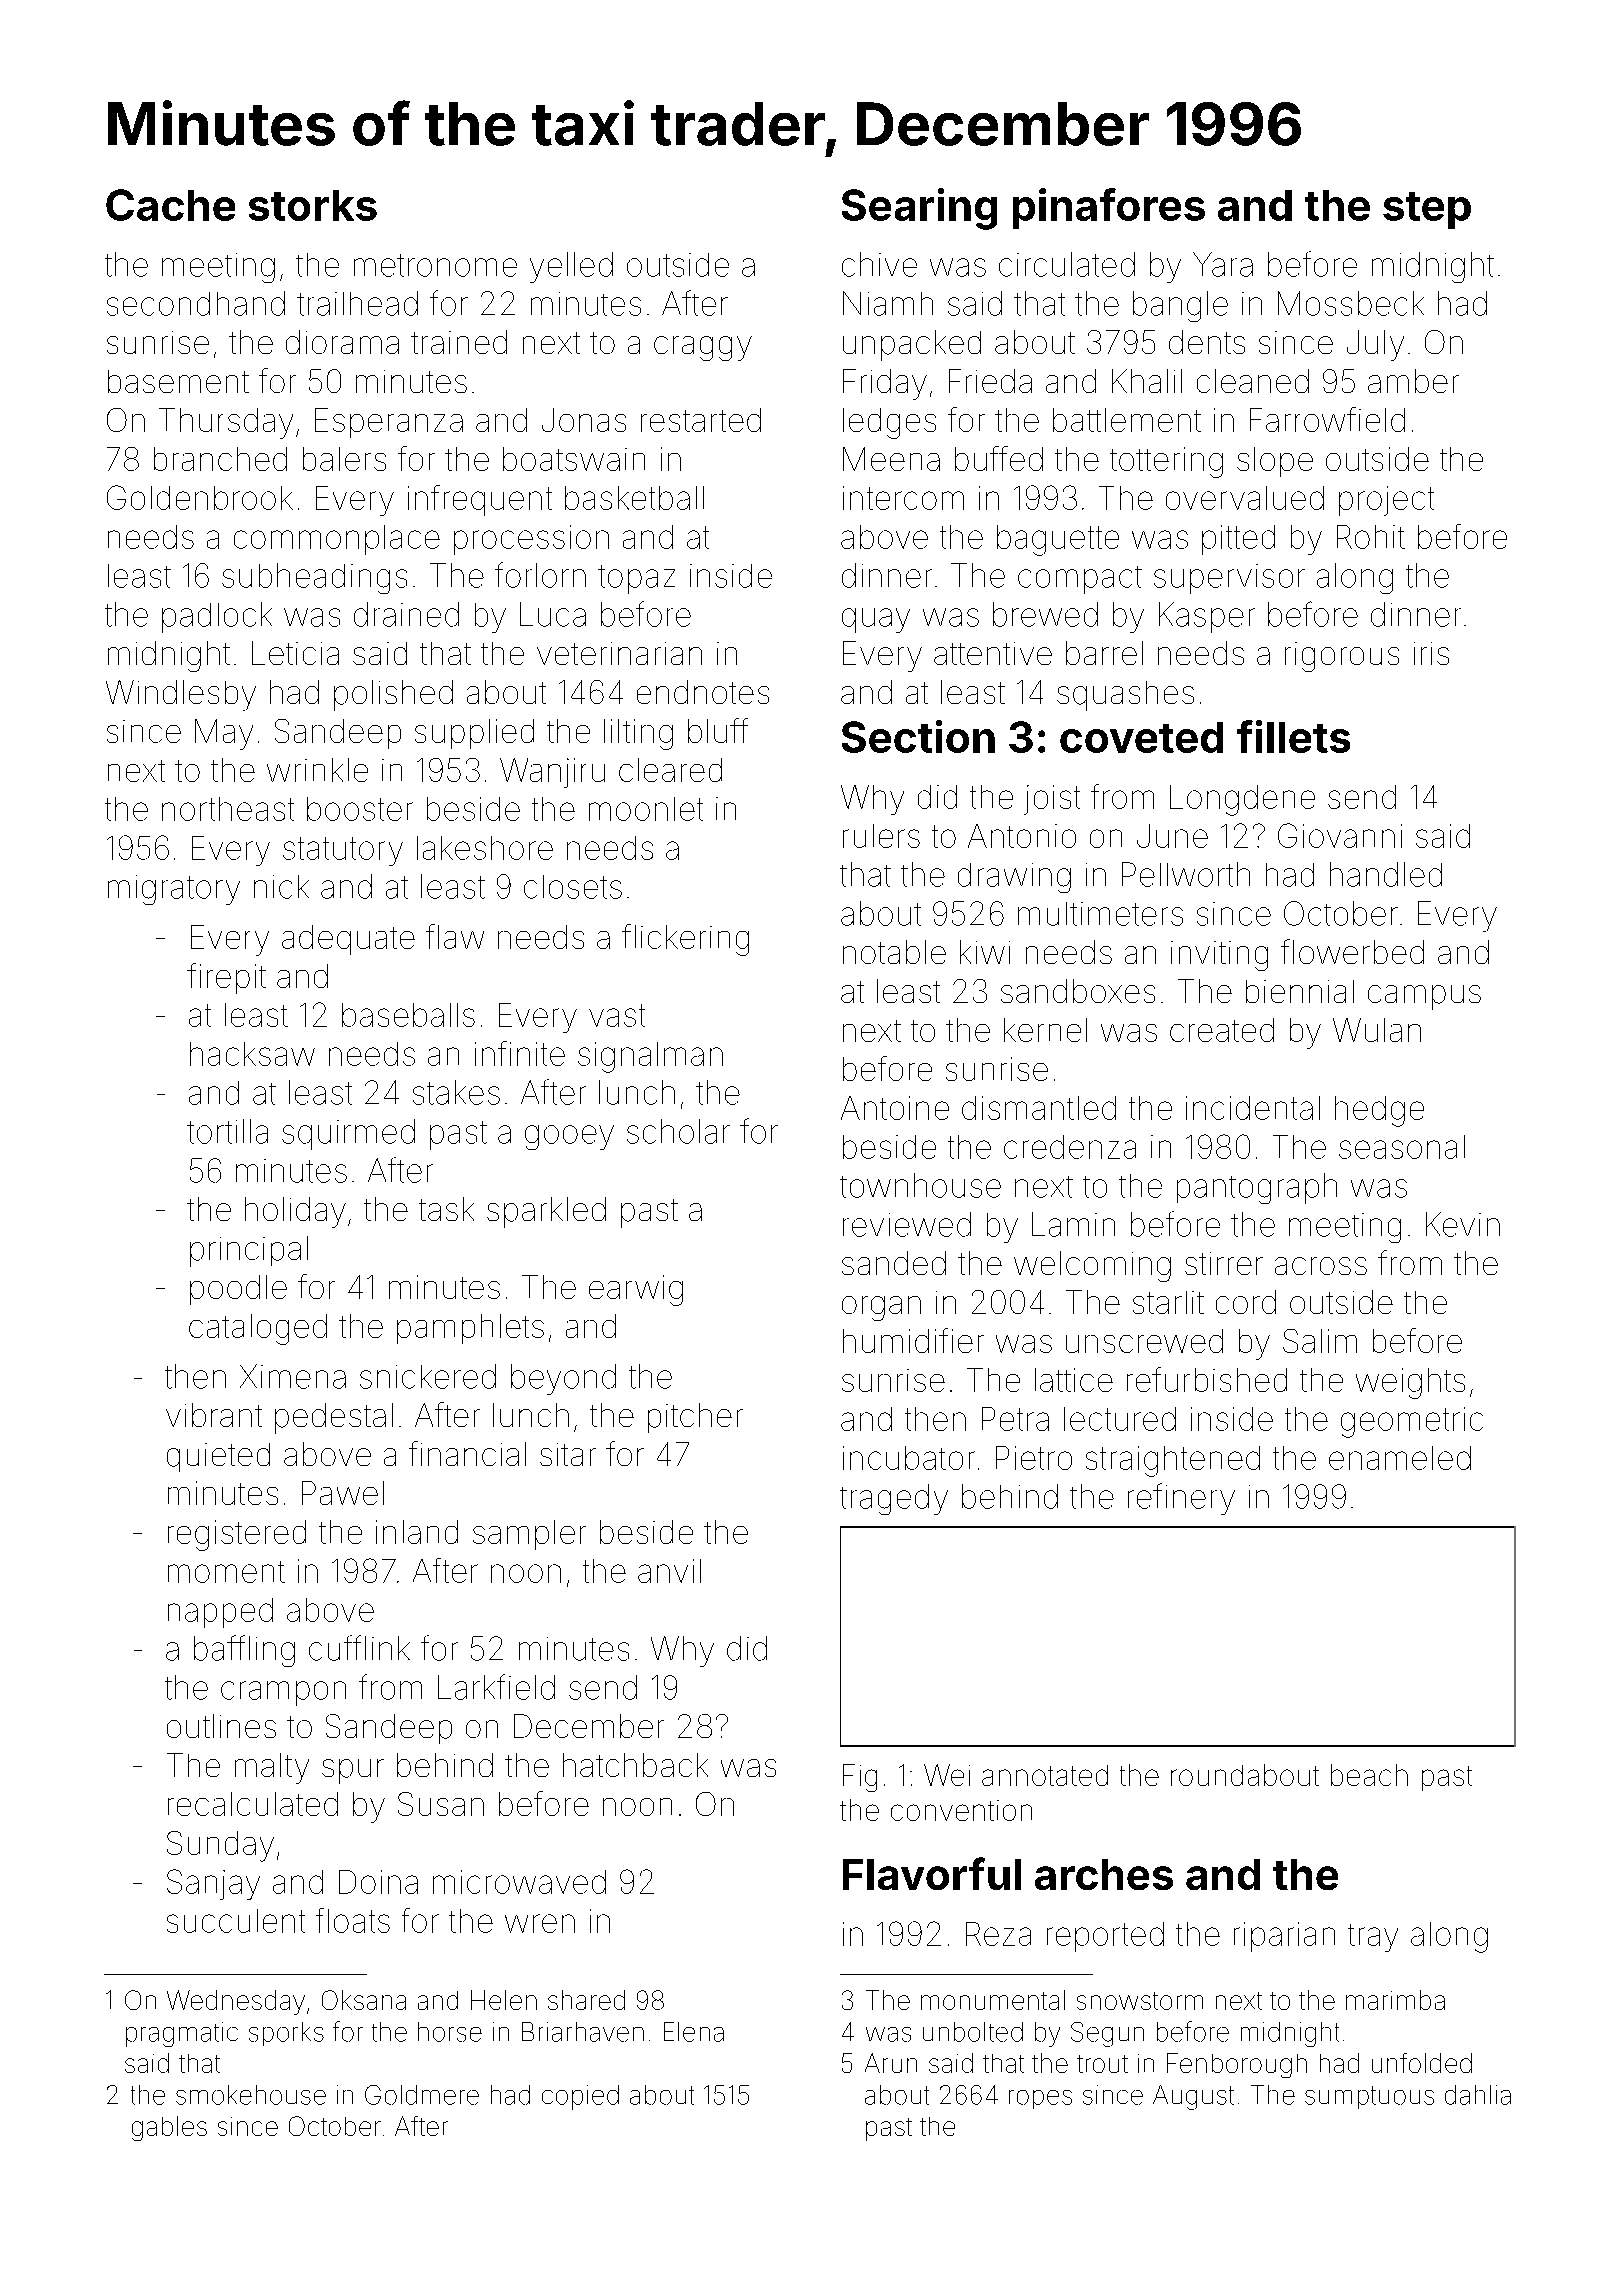  I want to click on Goldenbrook, so click(200, 497).
